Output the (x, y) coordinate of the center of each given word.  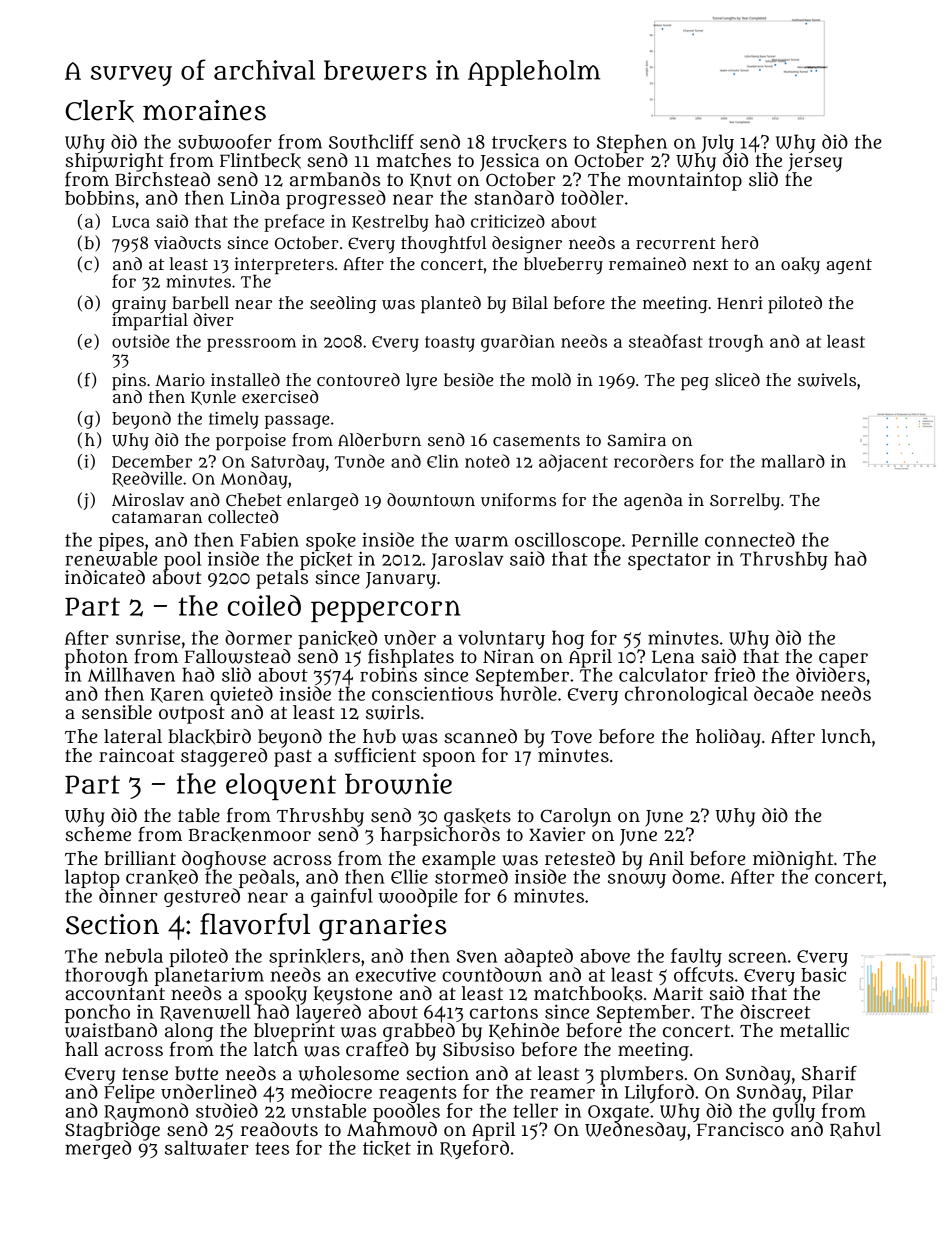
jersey (815, 162)
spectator (669, 561)
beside (469, 379)
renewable (111, 558)
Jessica (510, 162)
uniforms (518, 500)
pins (129, 381)
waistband (111, 1030)
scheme (98, 834)
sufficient (375, 755)
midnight (793, 860)
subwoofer (225, 141)
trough (736, 343)
